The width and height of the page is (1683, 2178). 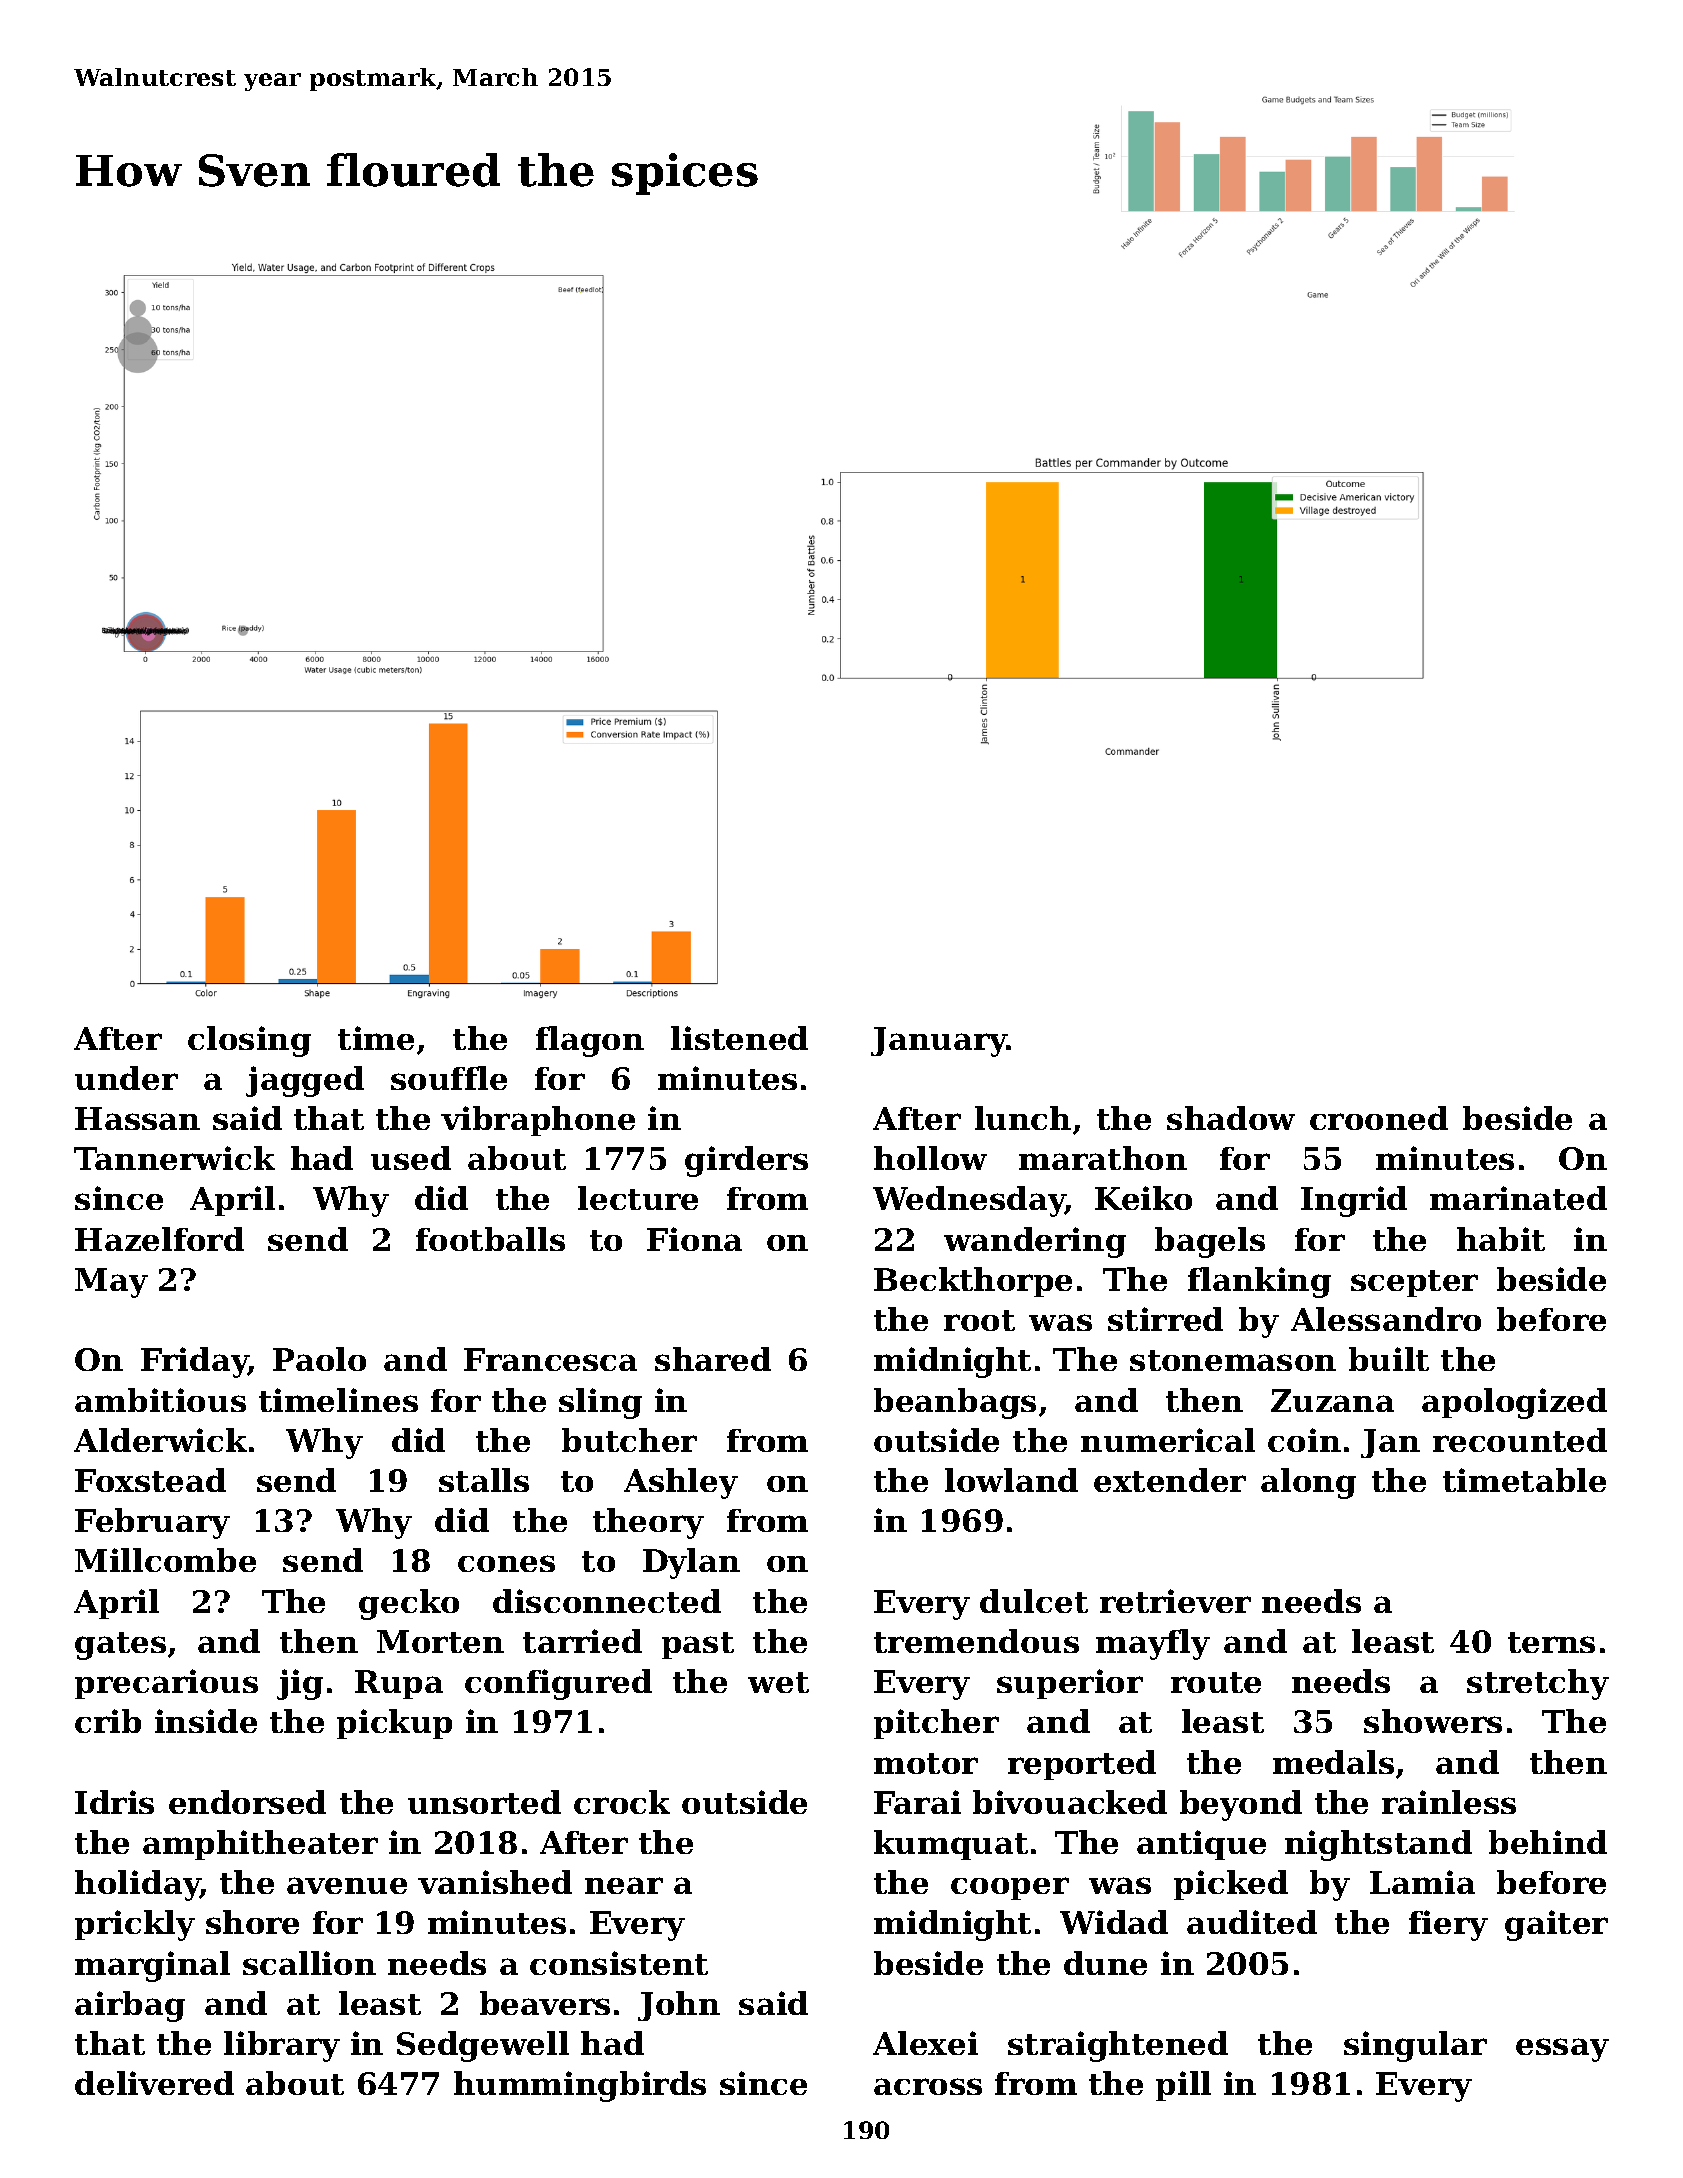 What do you see at coordinates (739, 1038) in the page?
I see `listened` at bounding box center [739, 1038].
